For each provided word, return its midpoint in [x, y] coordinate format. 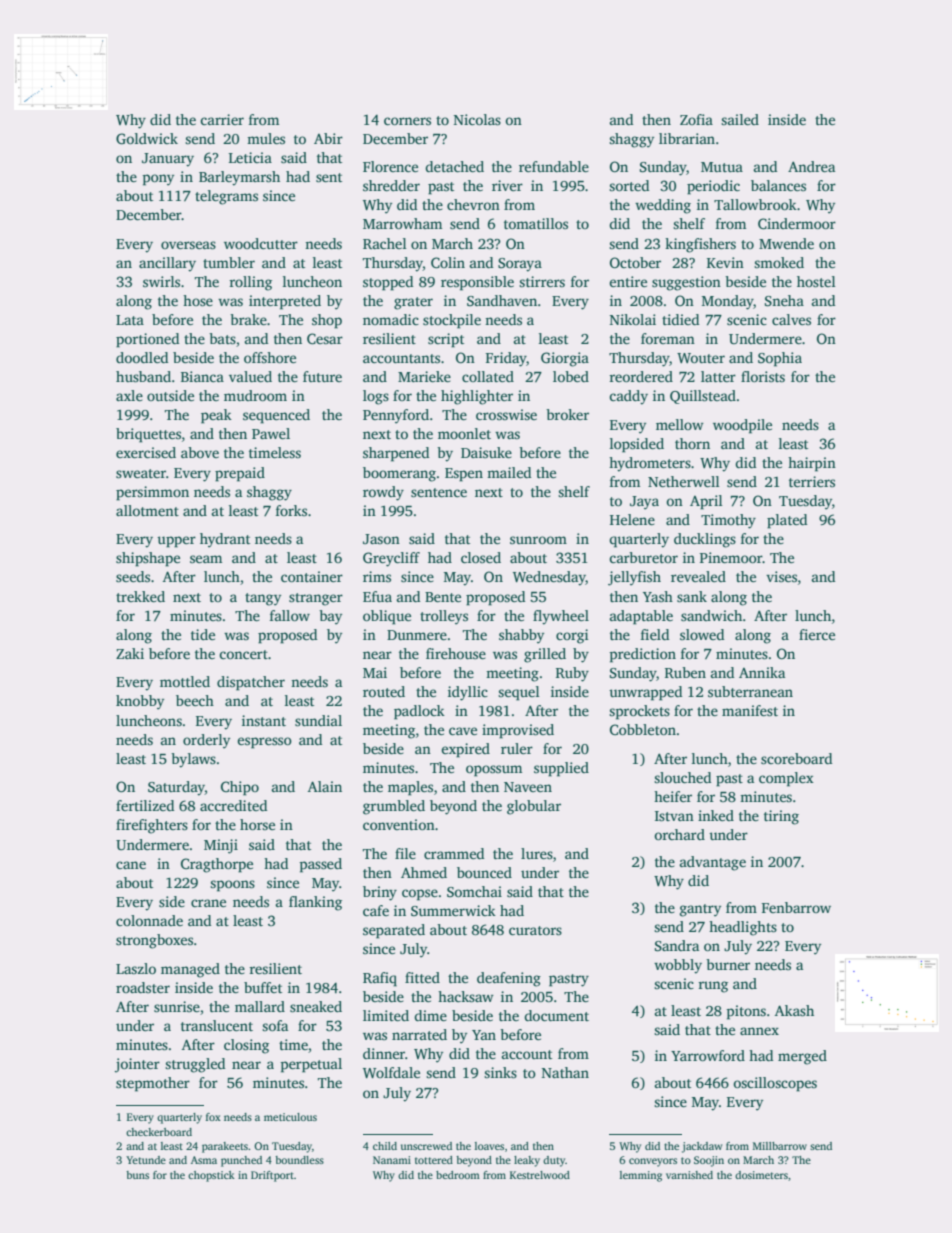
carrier [222, 119]
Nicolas [477, 119]
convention [399, 824]
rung [713, 987]
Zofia [696, 119]
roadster [143, 987]
